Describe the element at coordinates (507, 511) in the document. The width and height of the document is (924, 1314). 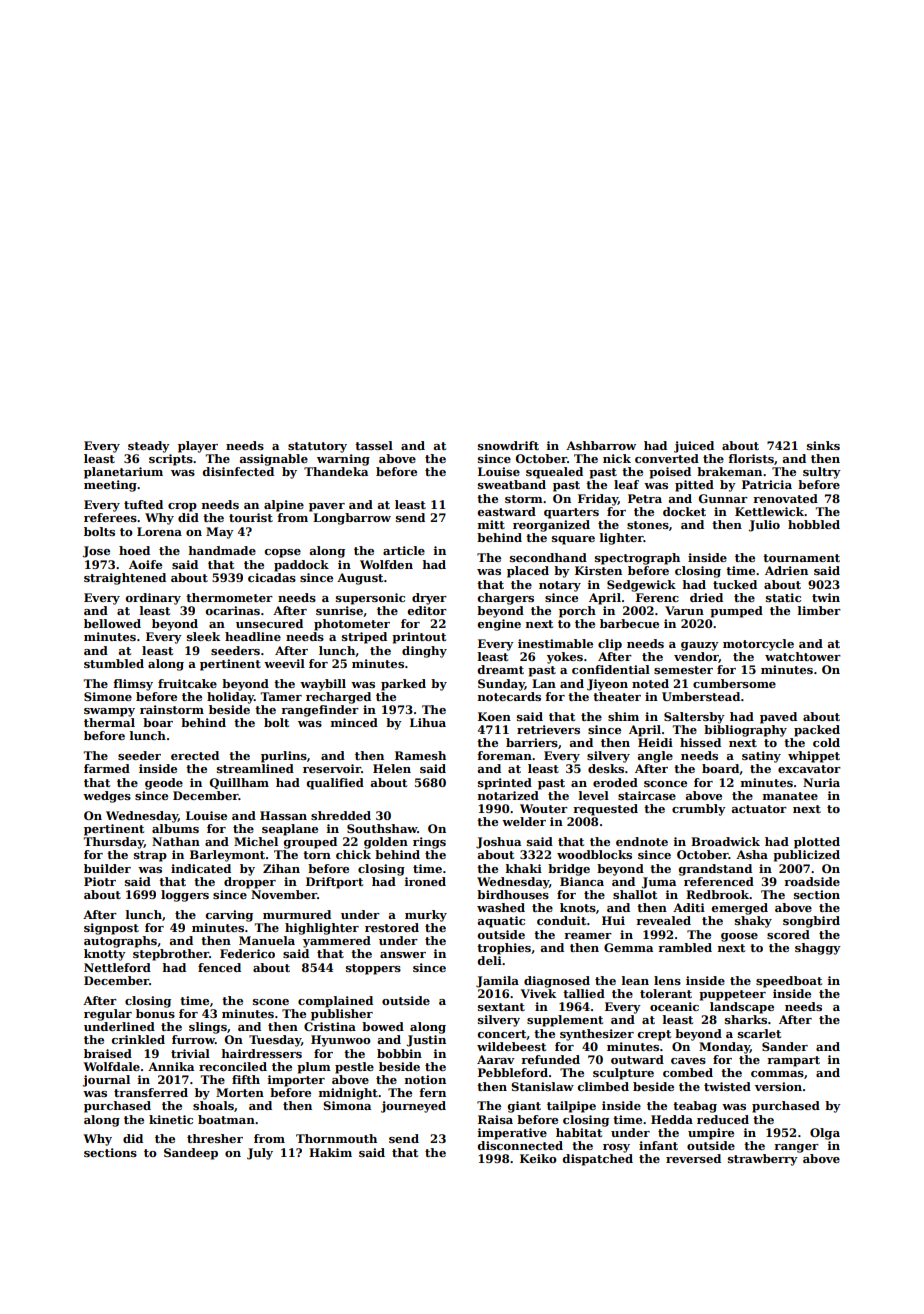
I see `eastward` at that location.
